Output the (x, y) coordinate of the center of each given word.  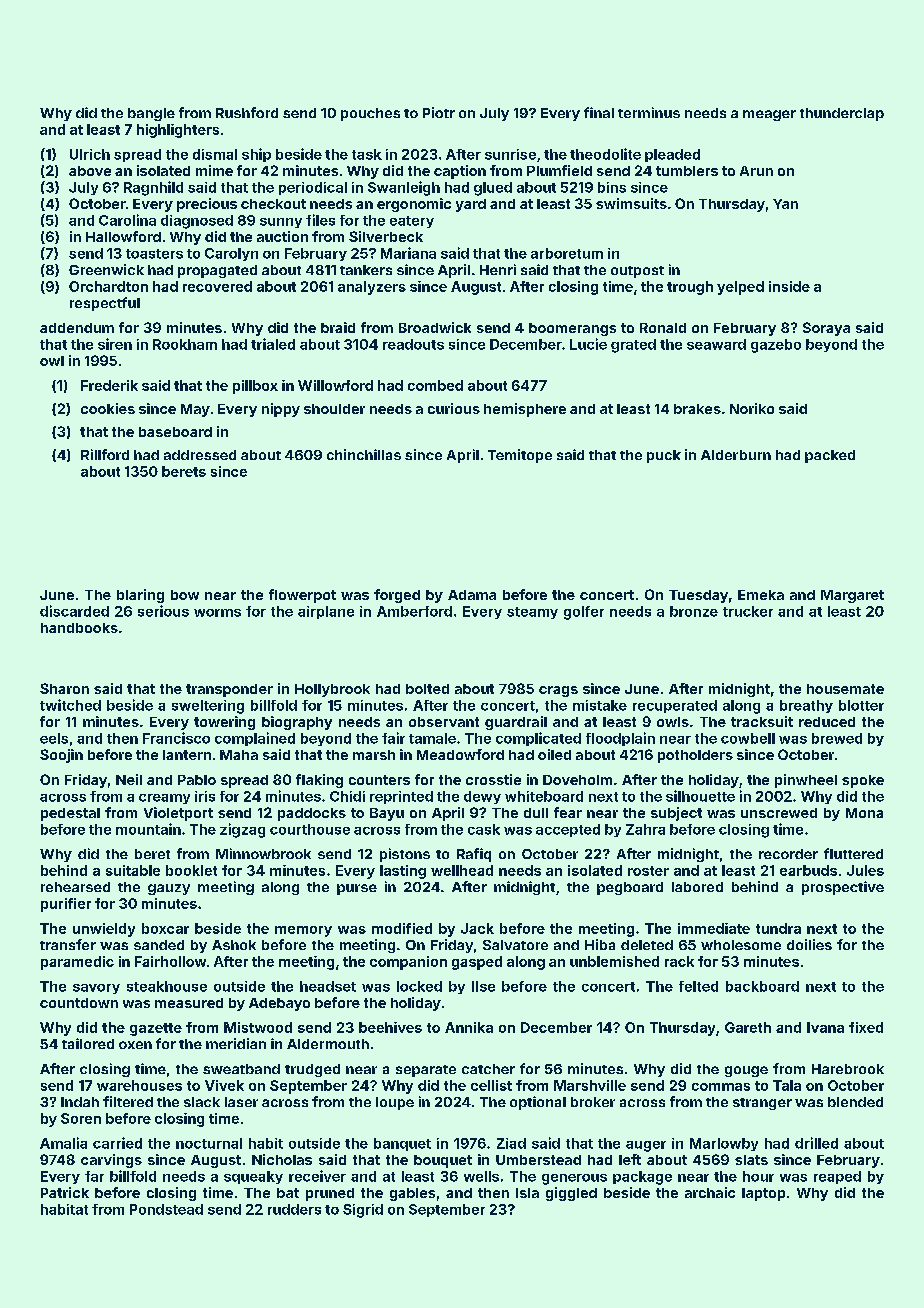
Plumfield (559, 170)
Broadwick (435, 327)
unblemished (614, 961)
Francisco (176, 738)
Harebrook (848, 1069)
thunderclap (842, 114)
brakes (697, 409)
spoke (863, 781)
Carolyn (231, 254)
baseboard (175, 432)
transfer (68, 944)
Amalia (63, 1143)
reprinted (401, 797)
